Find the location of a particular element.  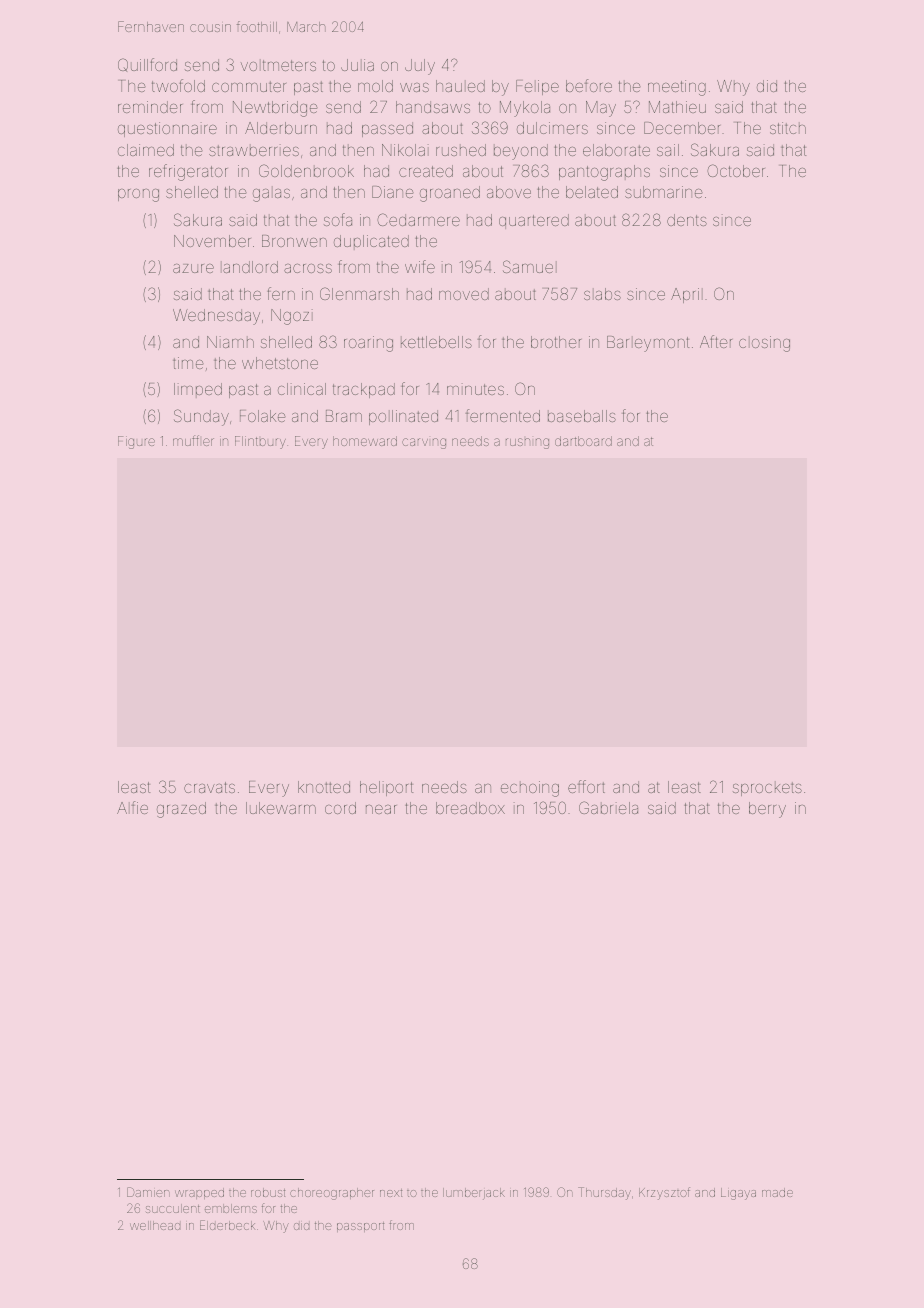

rushing is located at coordinates (527, 443).
